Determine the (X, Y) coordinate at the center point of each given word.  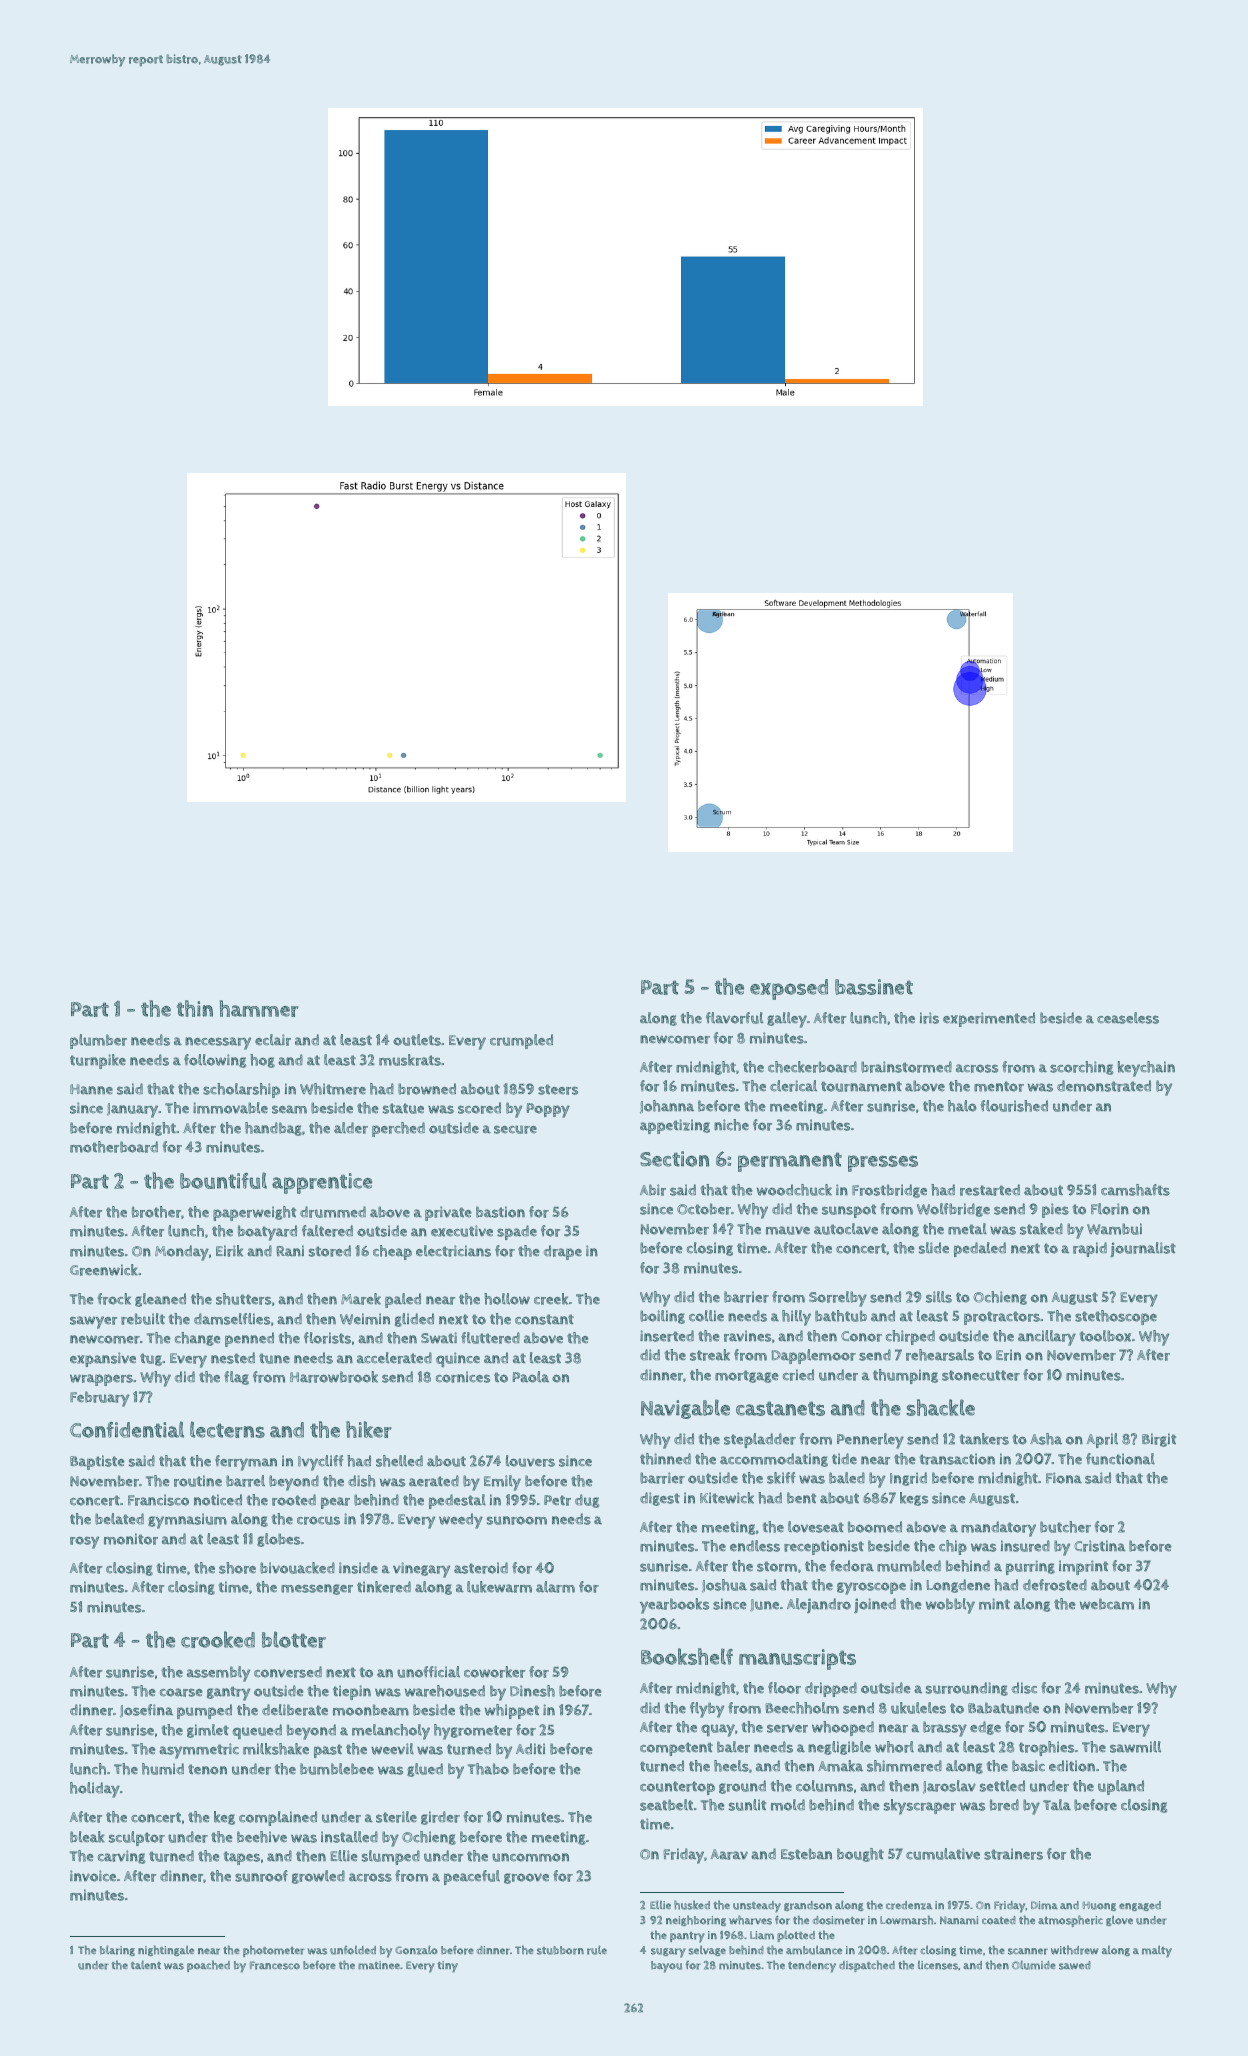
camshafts (1135, 1190)
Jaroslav (949, 1787)
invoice (93, 1876)
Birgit (1159, 1440)
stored (330, 1251)
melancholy (391, 1732)
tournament (861, 1086)
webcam (1107, 1604)
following (215, 1061)
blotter (294, 1639)
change (198, 1339)
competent (676, 1749)
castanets (780, 1408)
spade (517, 1232)
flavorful (734, 1018)
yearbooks (674, 1606)
